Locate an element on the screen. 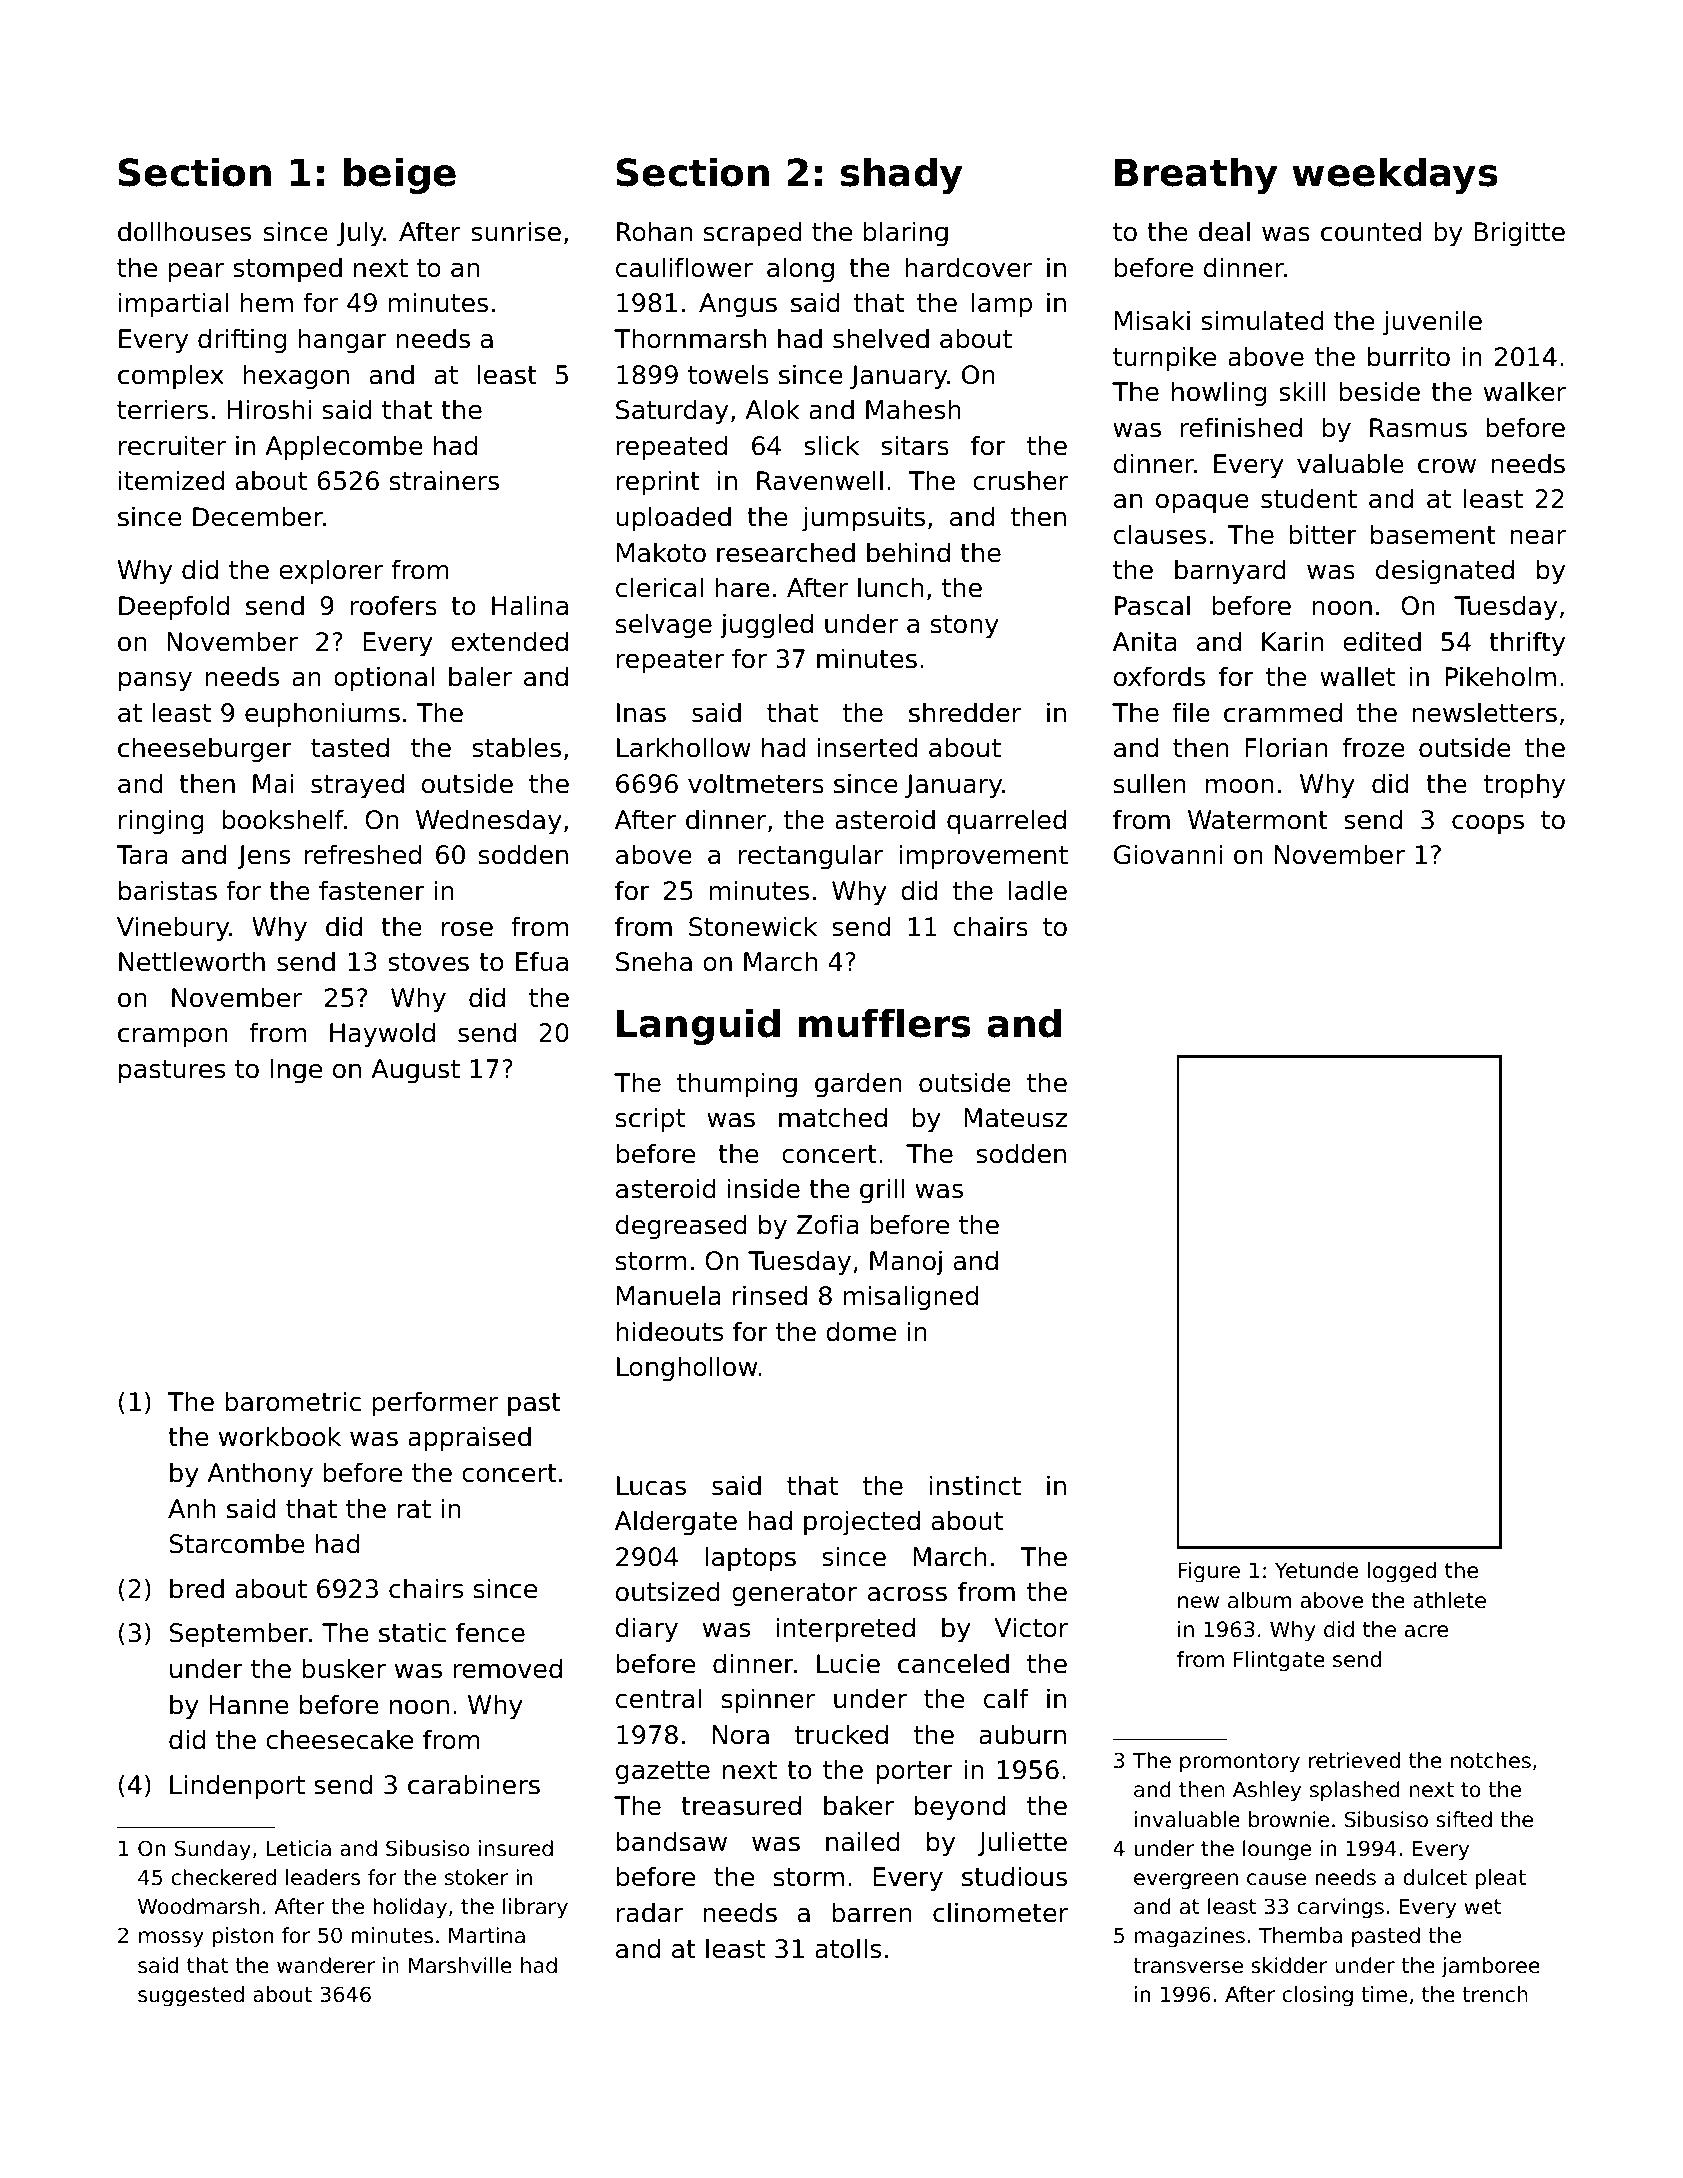 The height and width of the screenshot is (2178, 1683). atolls is located at coordinates (848, 1948).
